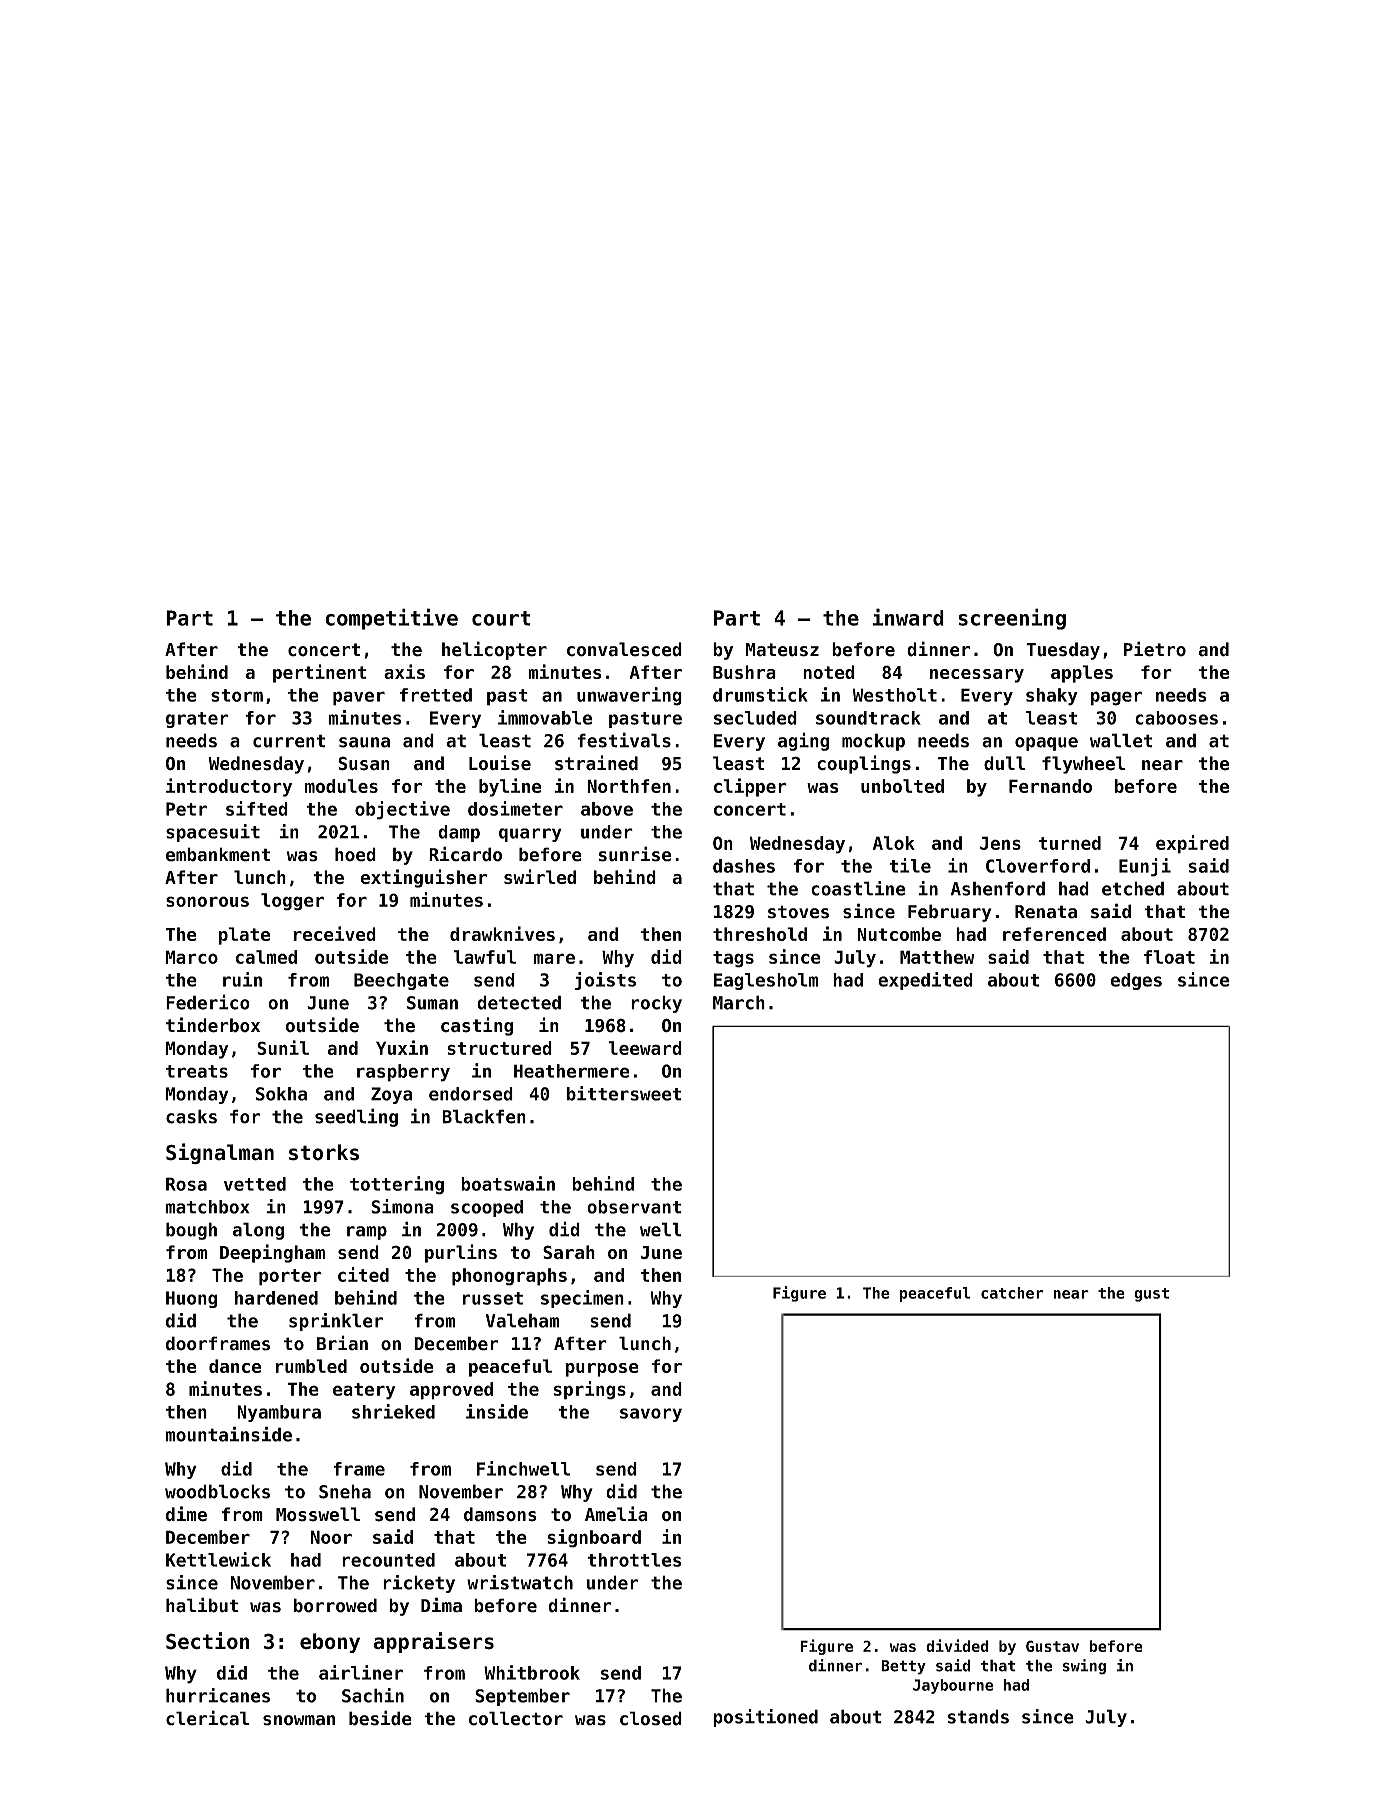 The width and height of the page is (1395, 1805). What do you see at coordinates (1155, 649) in the page?
I see `Pietro` at bounding box center [1155, 649].
